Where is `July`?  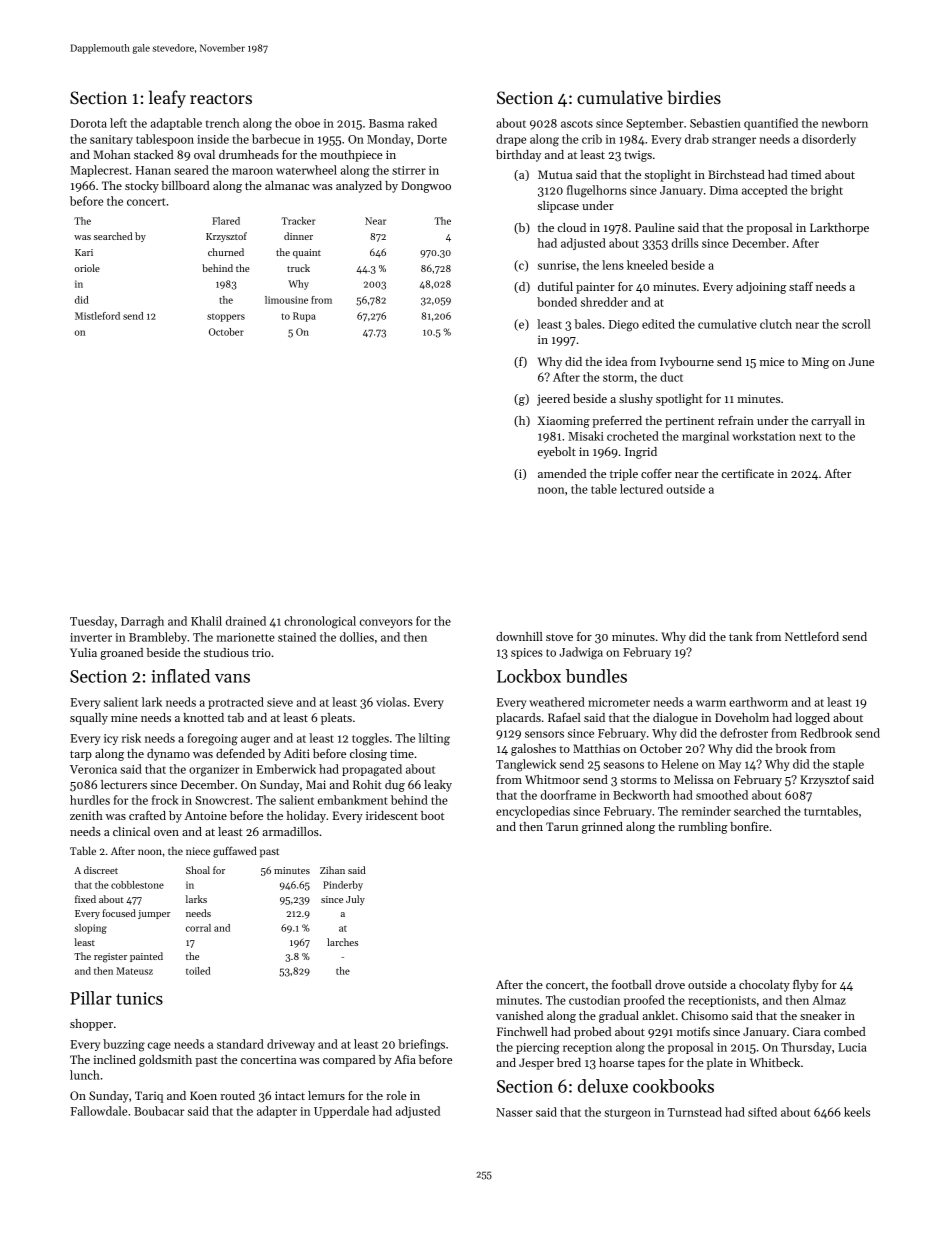
July is located at coordinates (355, 900).
